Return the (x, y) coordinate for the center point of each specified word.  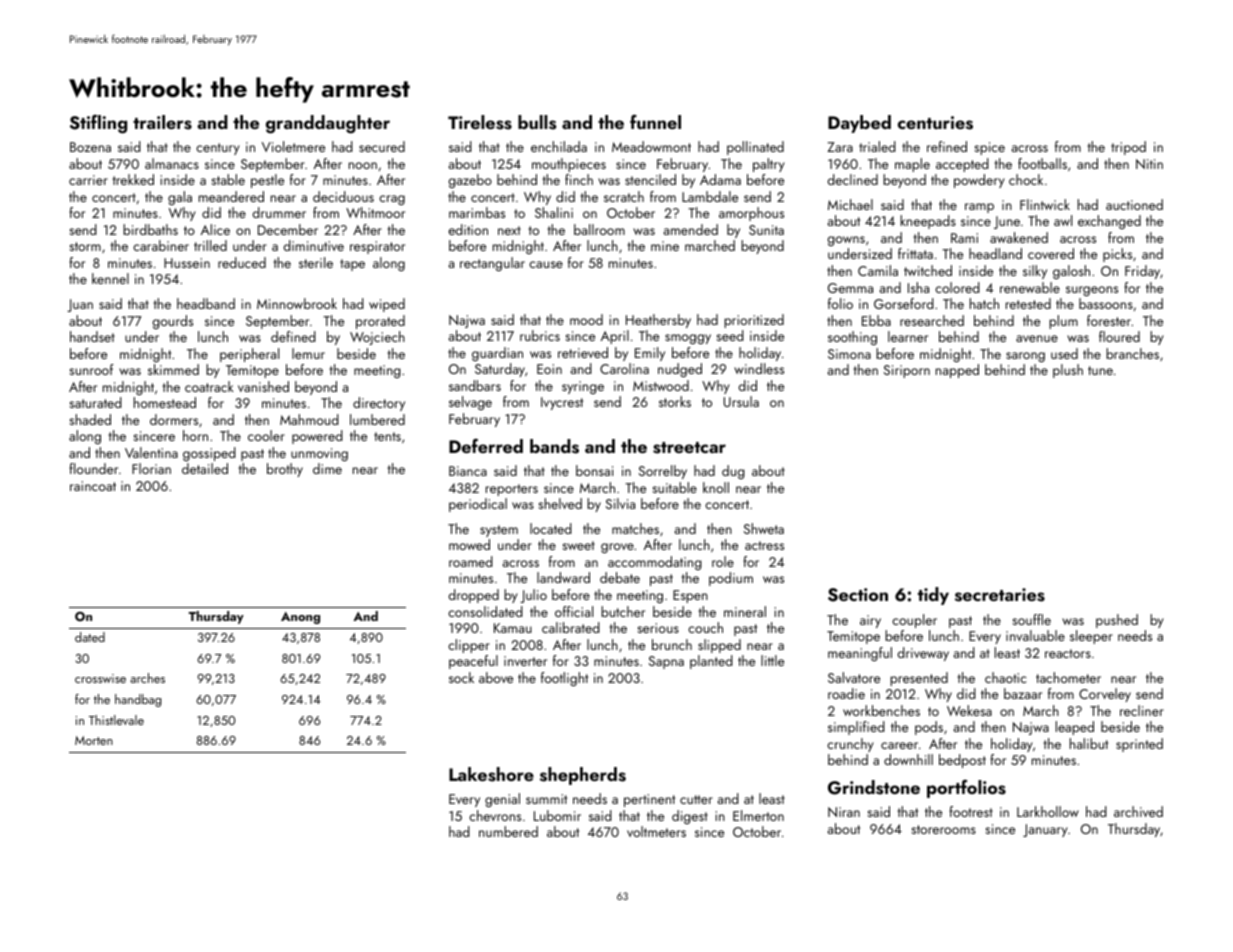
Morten (94, 740)
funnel (655, 121)
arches (147, 678)
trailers (162, 122)
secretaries (1000, 595)
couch (705, 627)
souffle (1031, 619)
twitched (928, 270)
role (723, 561)
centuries (935, 123)
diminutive (314, 245)
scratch (624, 196)
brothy (285, 470)
